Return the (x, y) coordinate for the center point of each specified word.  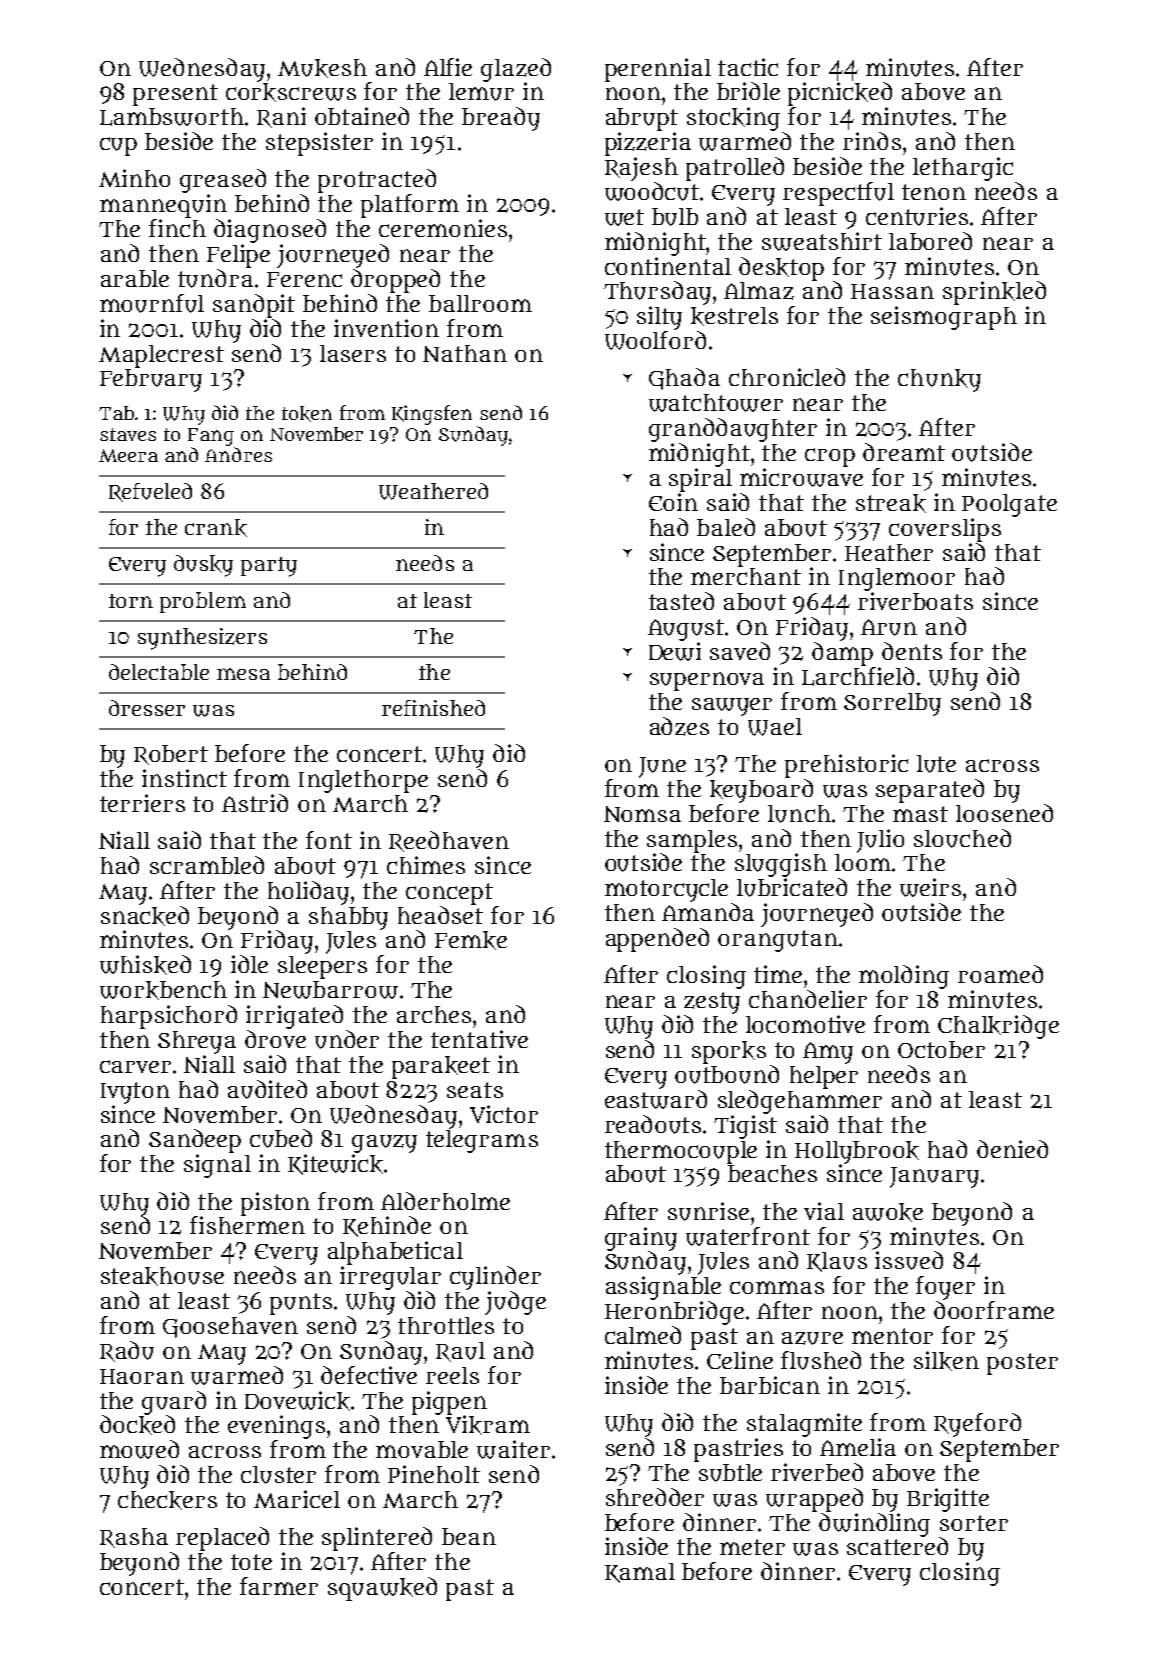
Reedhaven (449, 841)
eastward (656, 1099)
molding (904, 977)
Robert (171, 755)
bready (501, 119)
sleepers (322, 967)
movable (422, 1449)
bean (469, 1536)
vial (824, 1211)
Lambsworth (172, 117)
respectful (838, 194)
